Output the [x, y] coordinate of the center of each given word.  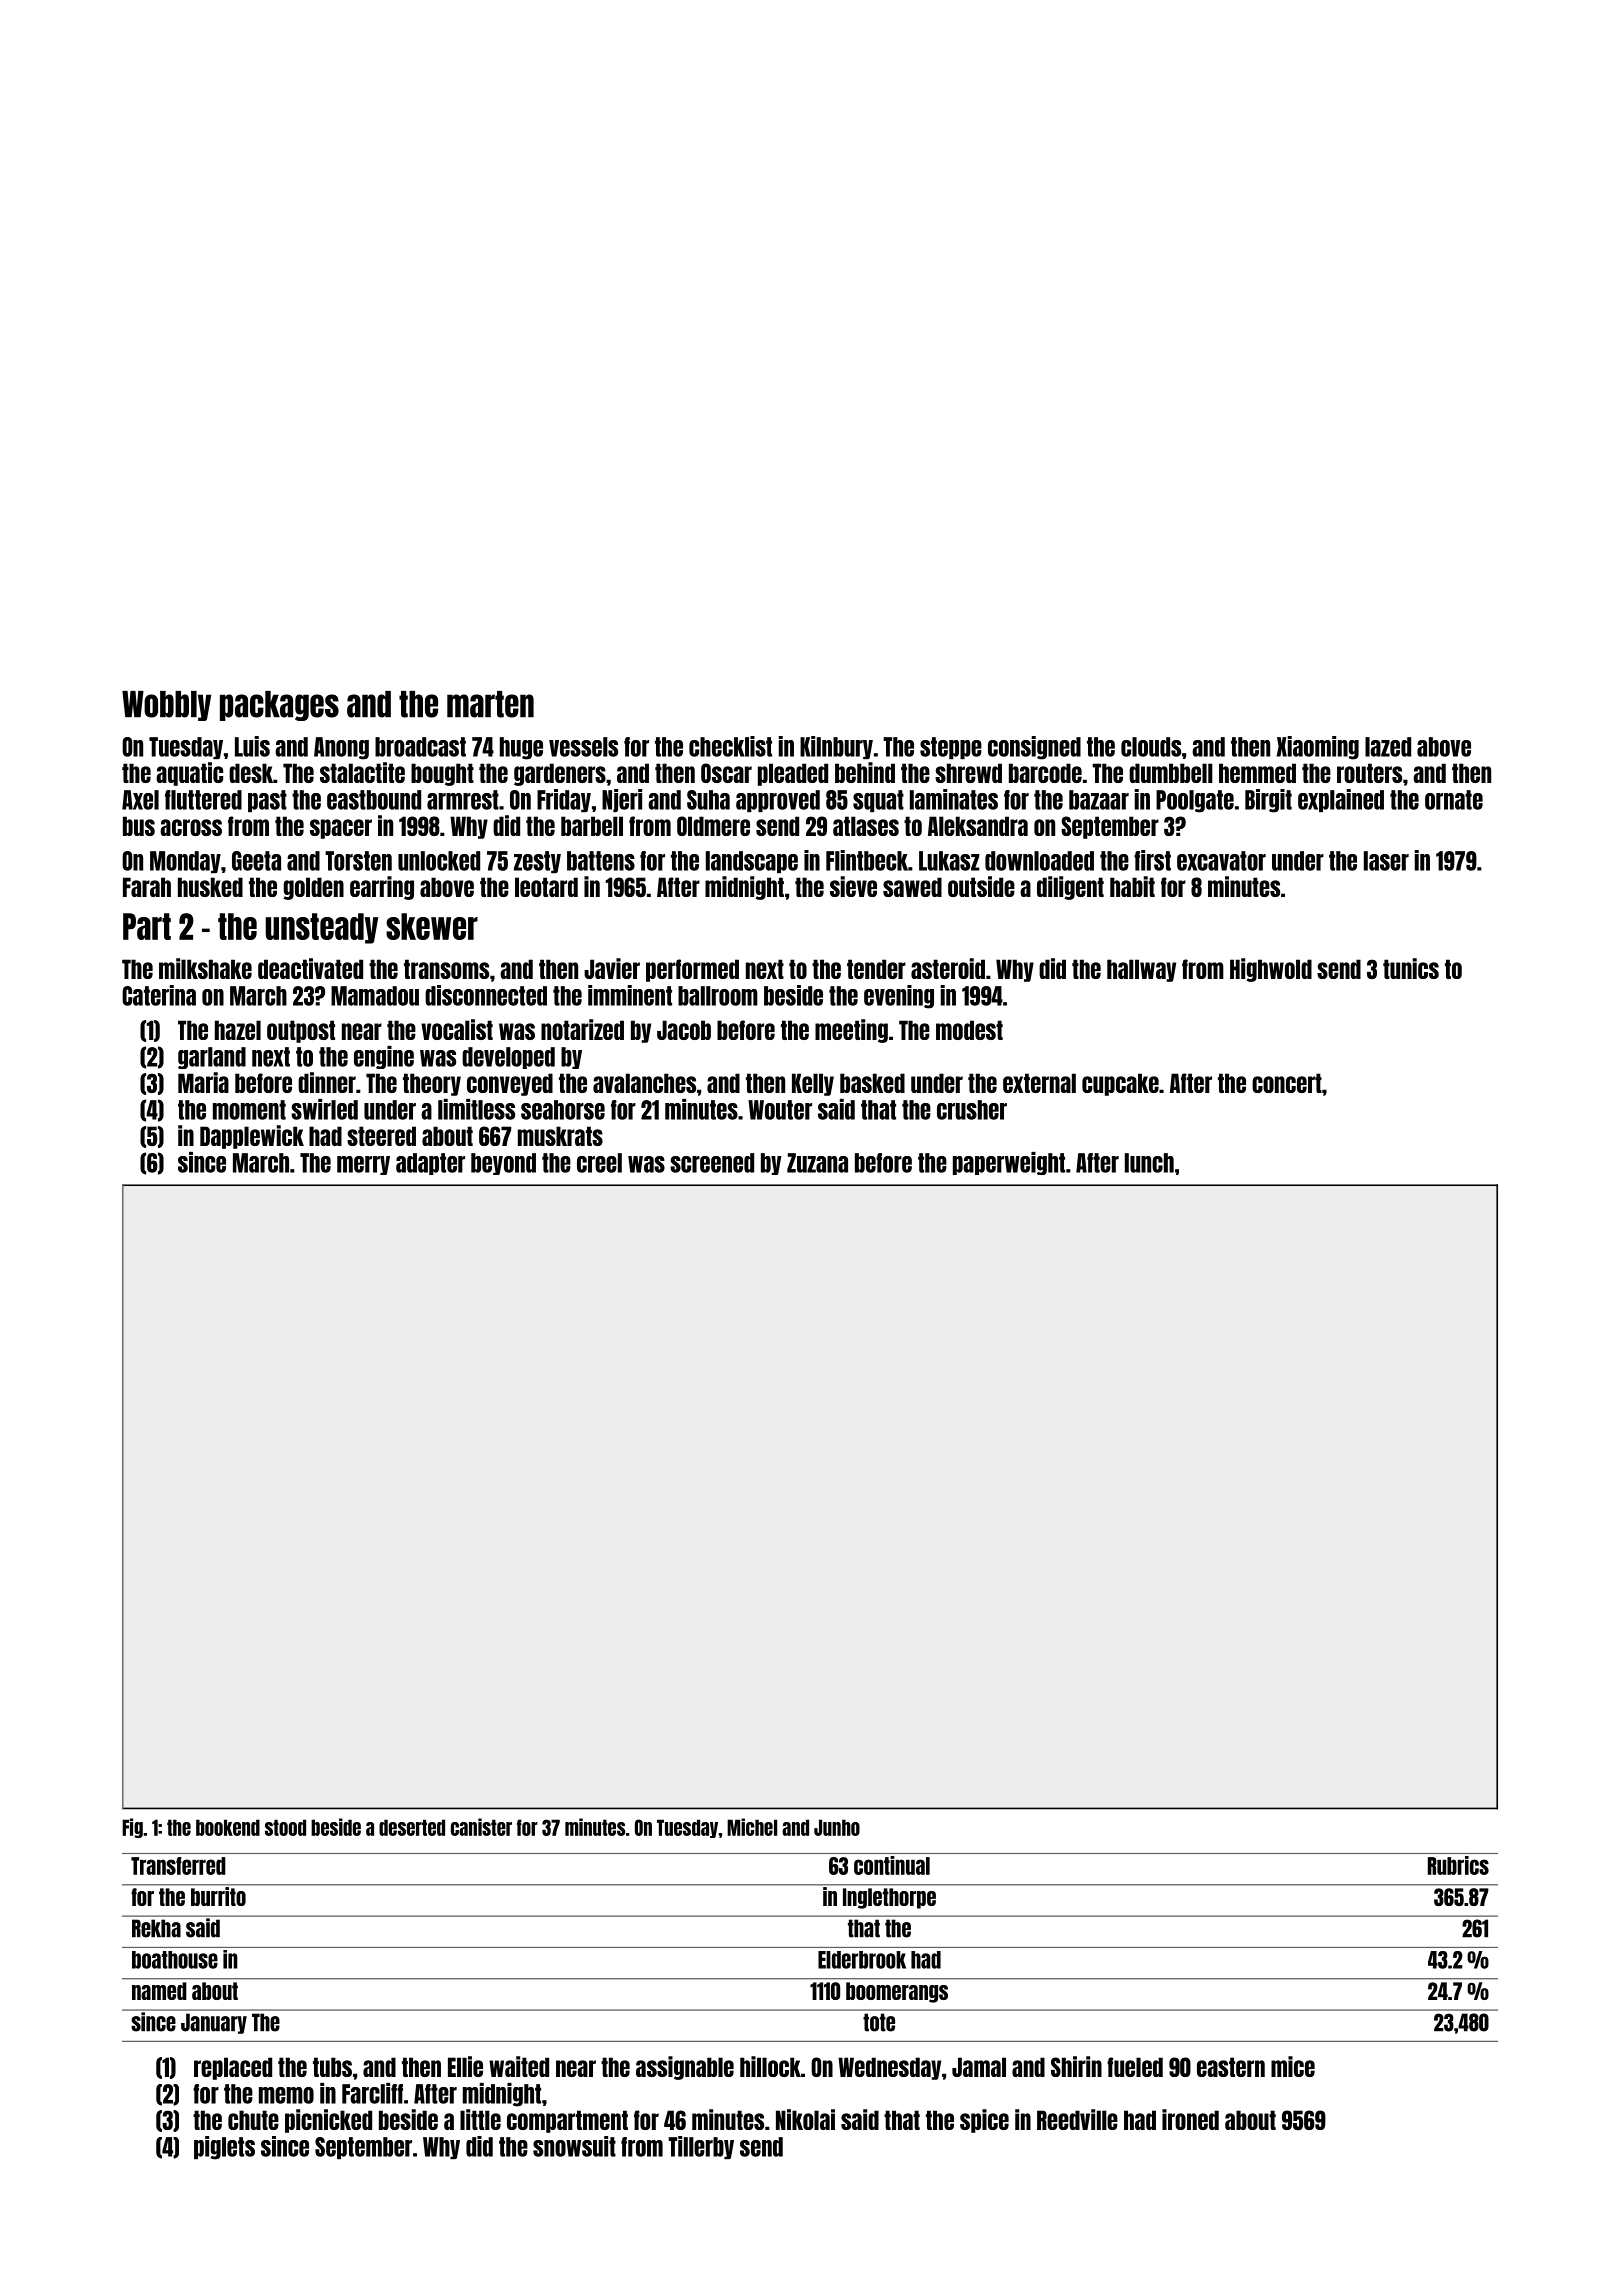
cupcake [1120, 1084]
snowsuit [574, 2146]
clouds [1151, 747]
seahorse [563, 1110]
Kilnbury [836, 747]
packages [279, 706]
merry [363, 1165]
